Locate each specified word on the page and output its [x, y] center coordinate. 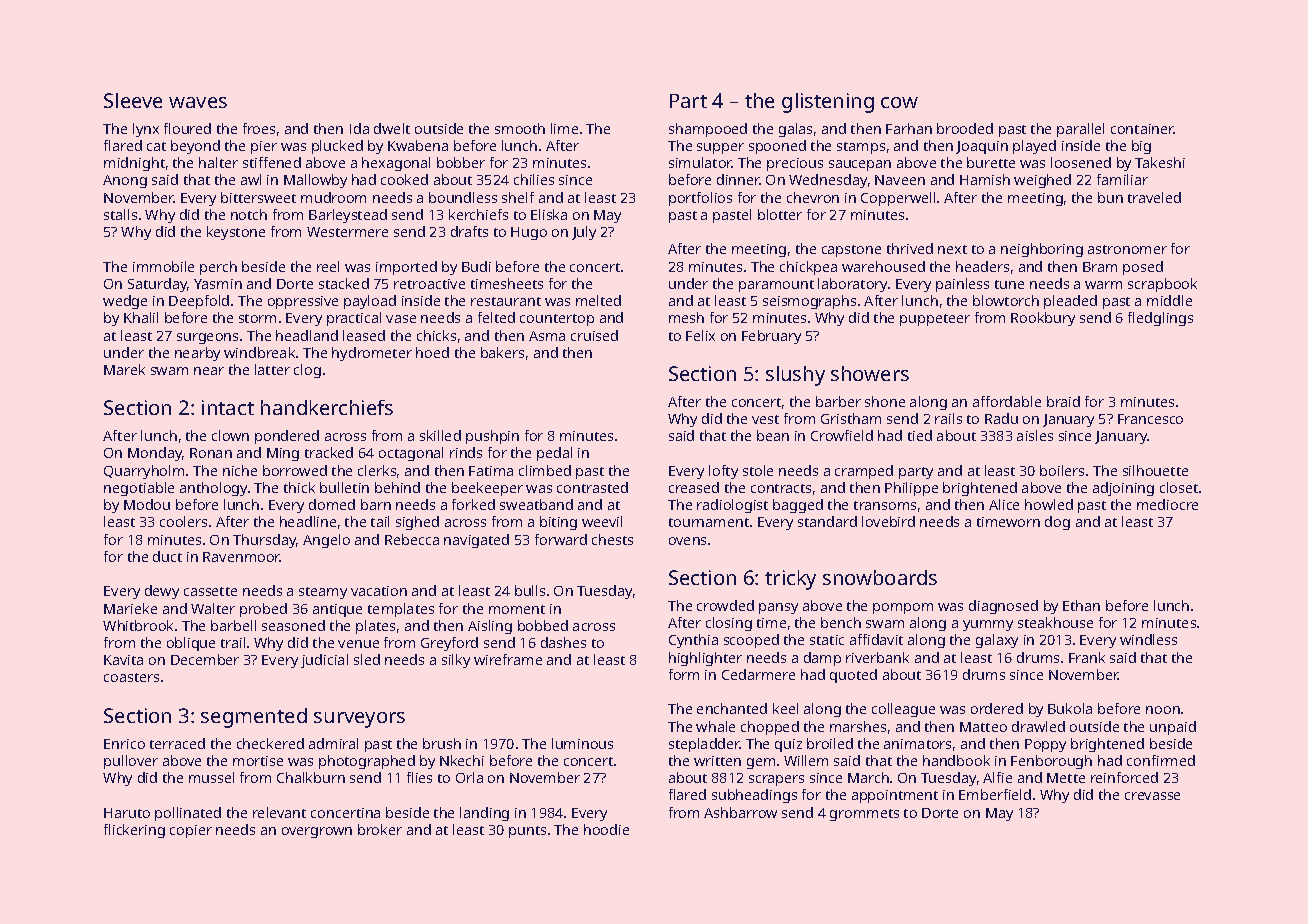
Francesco [1150, 419]
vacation [379, 591]
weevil [602, 521]
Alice [1004, 504]
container [1142, 129]
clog [307, 371]
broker [380, 829]
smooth [520, 128]
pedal [554, 454]
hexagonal [396, 164]
